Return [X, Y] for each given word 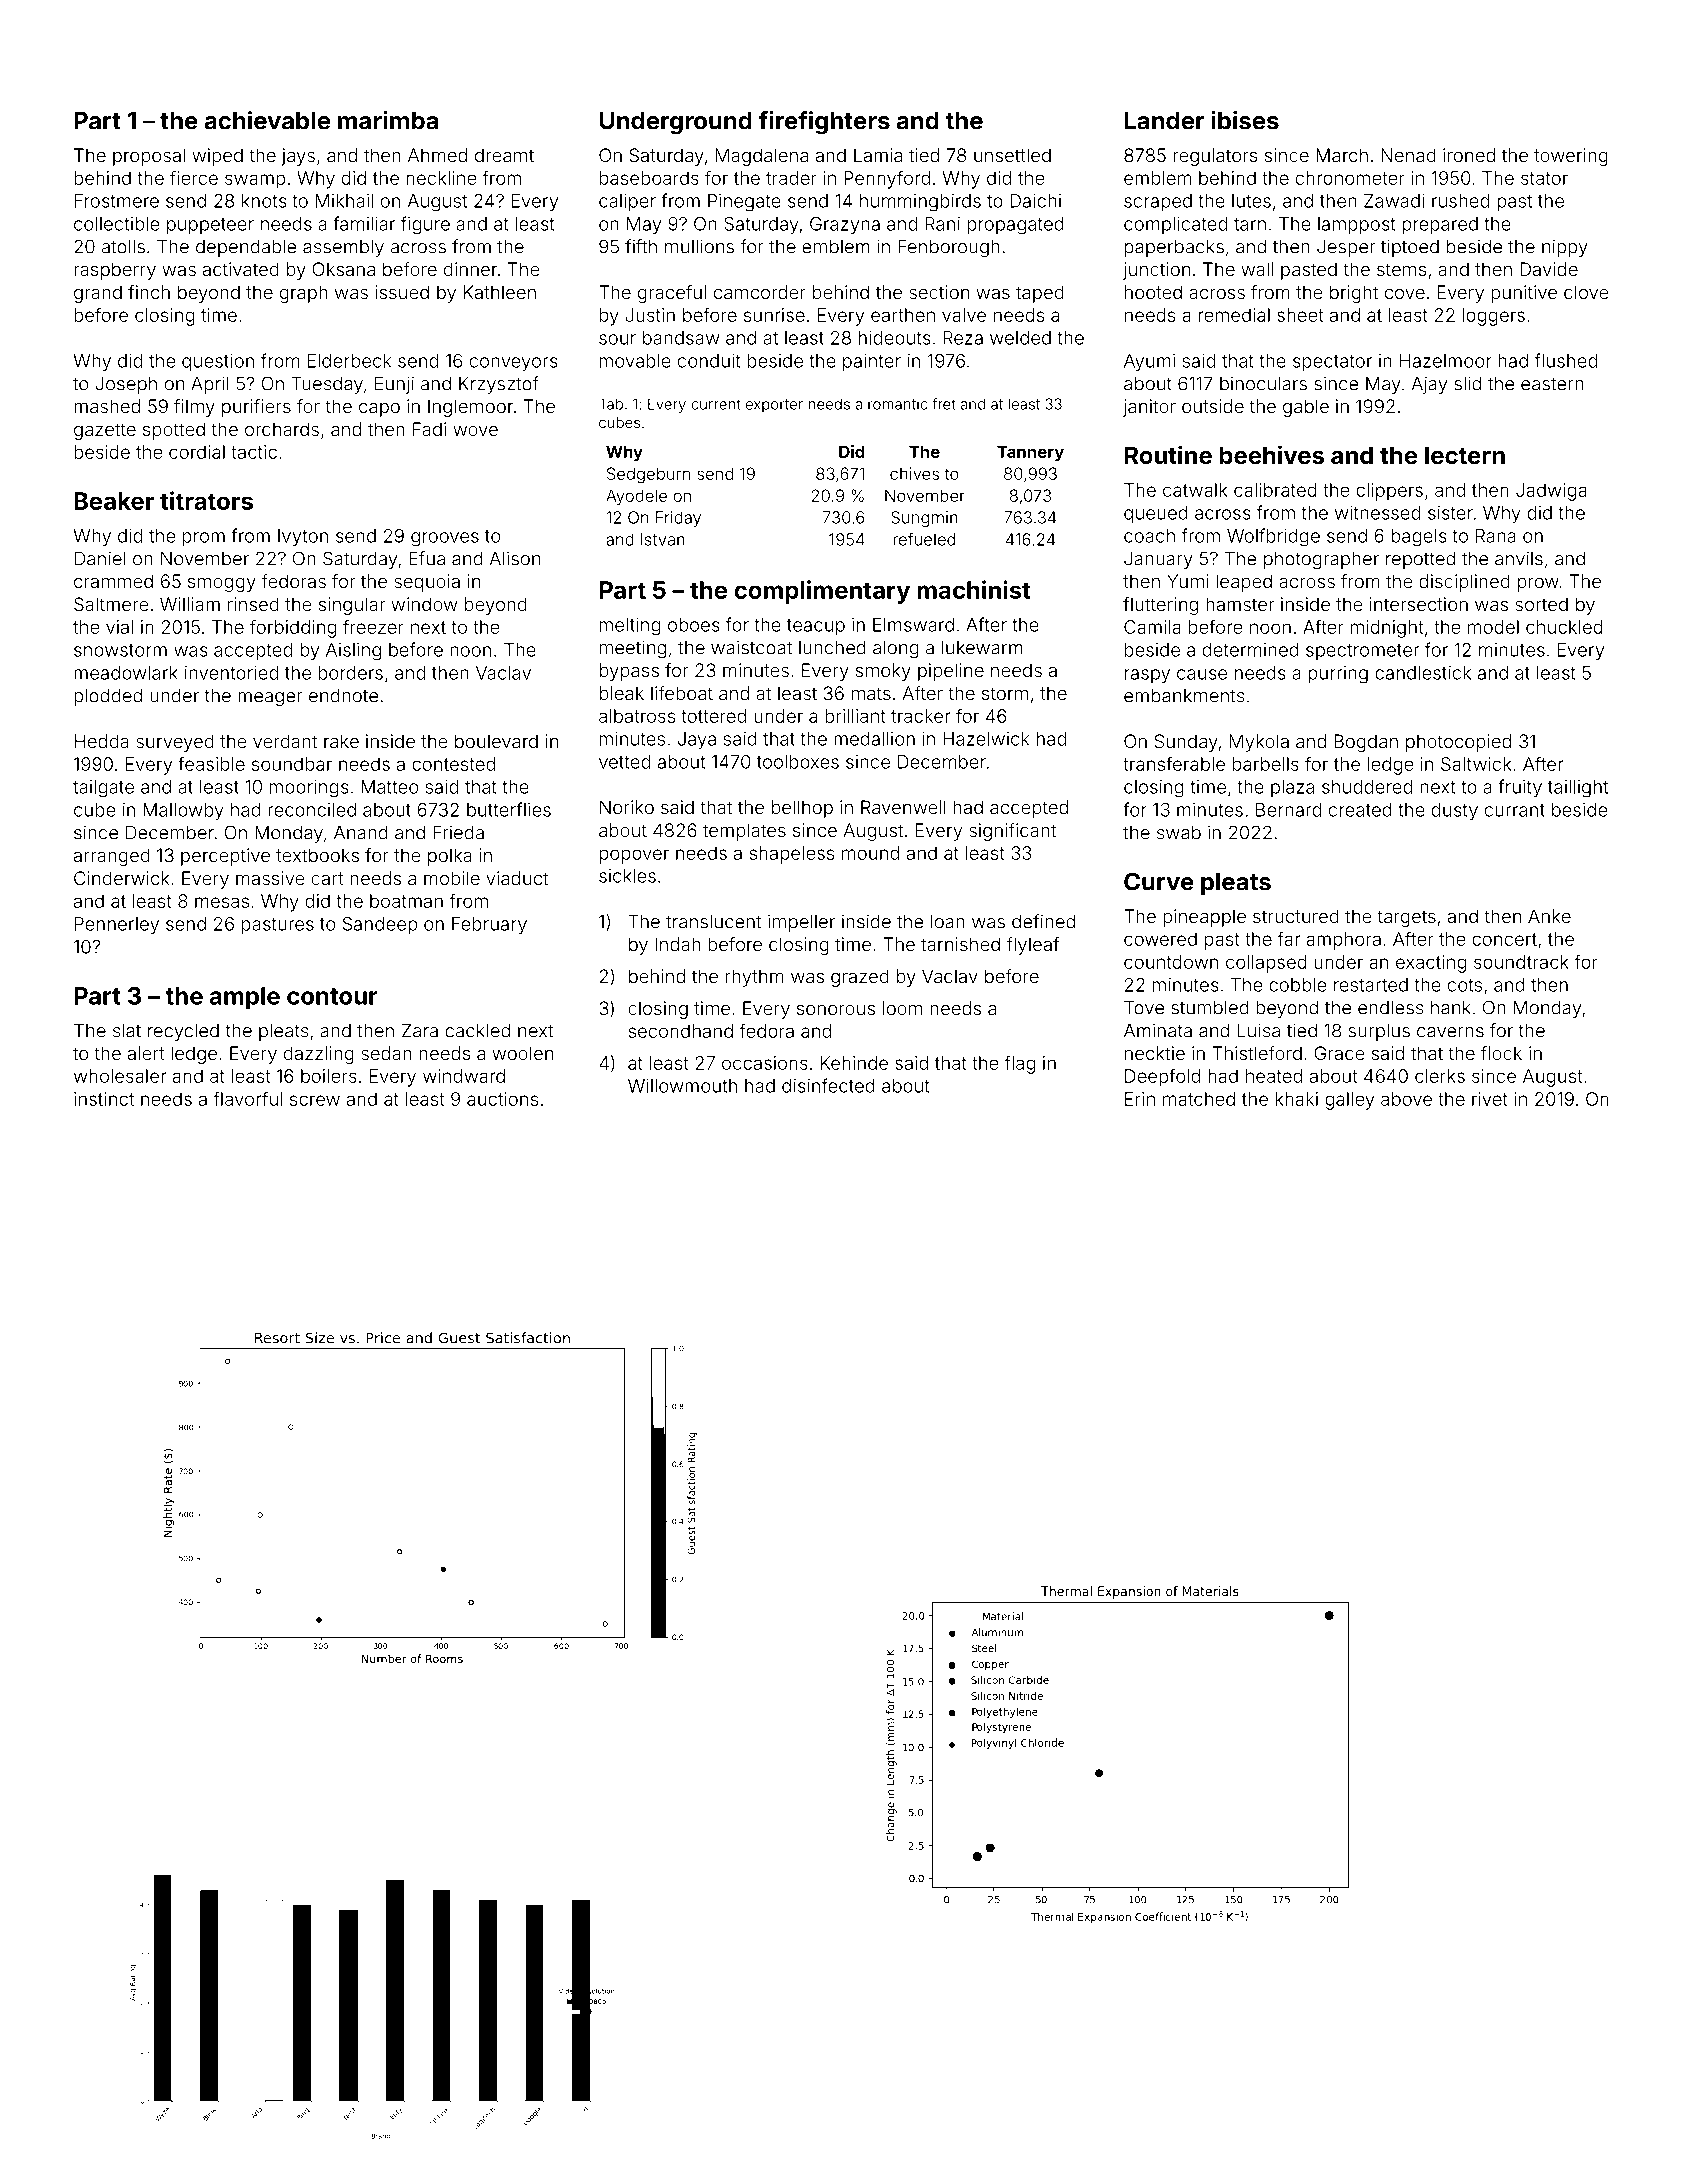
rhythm [755, 978]
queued [1156, 514]
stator [1544, 178]
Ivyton [303, 538]
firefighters [824, 123]
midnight [1387, 629]
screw [315, 1100]
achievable [267, 120]
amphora [1343, 941]
